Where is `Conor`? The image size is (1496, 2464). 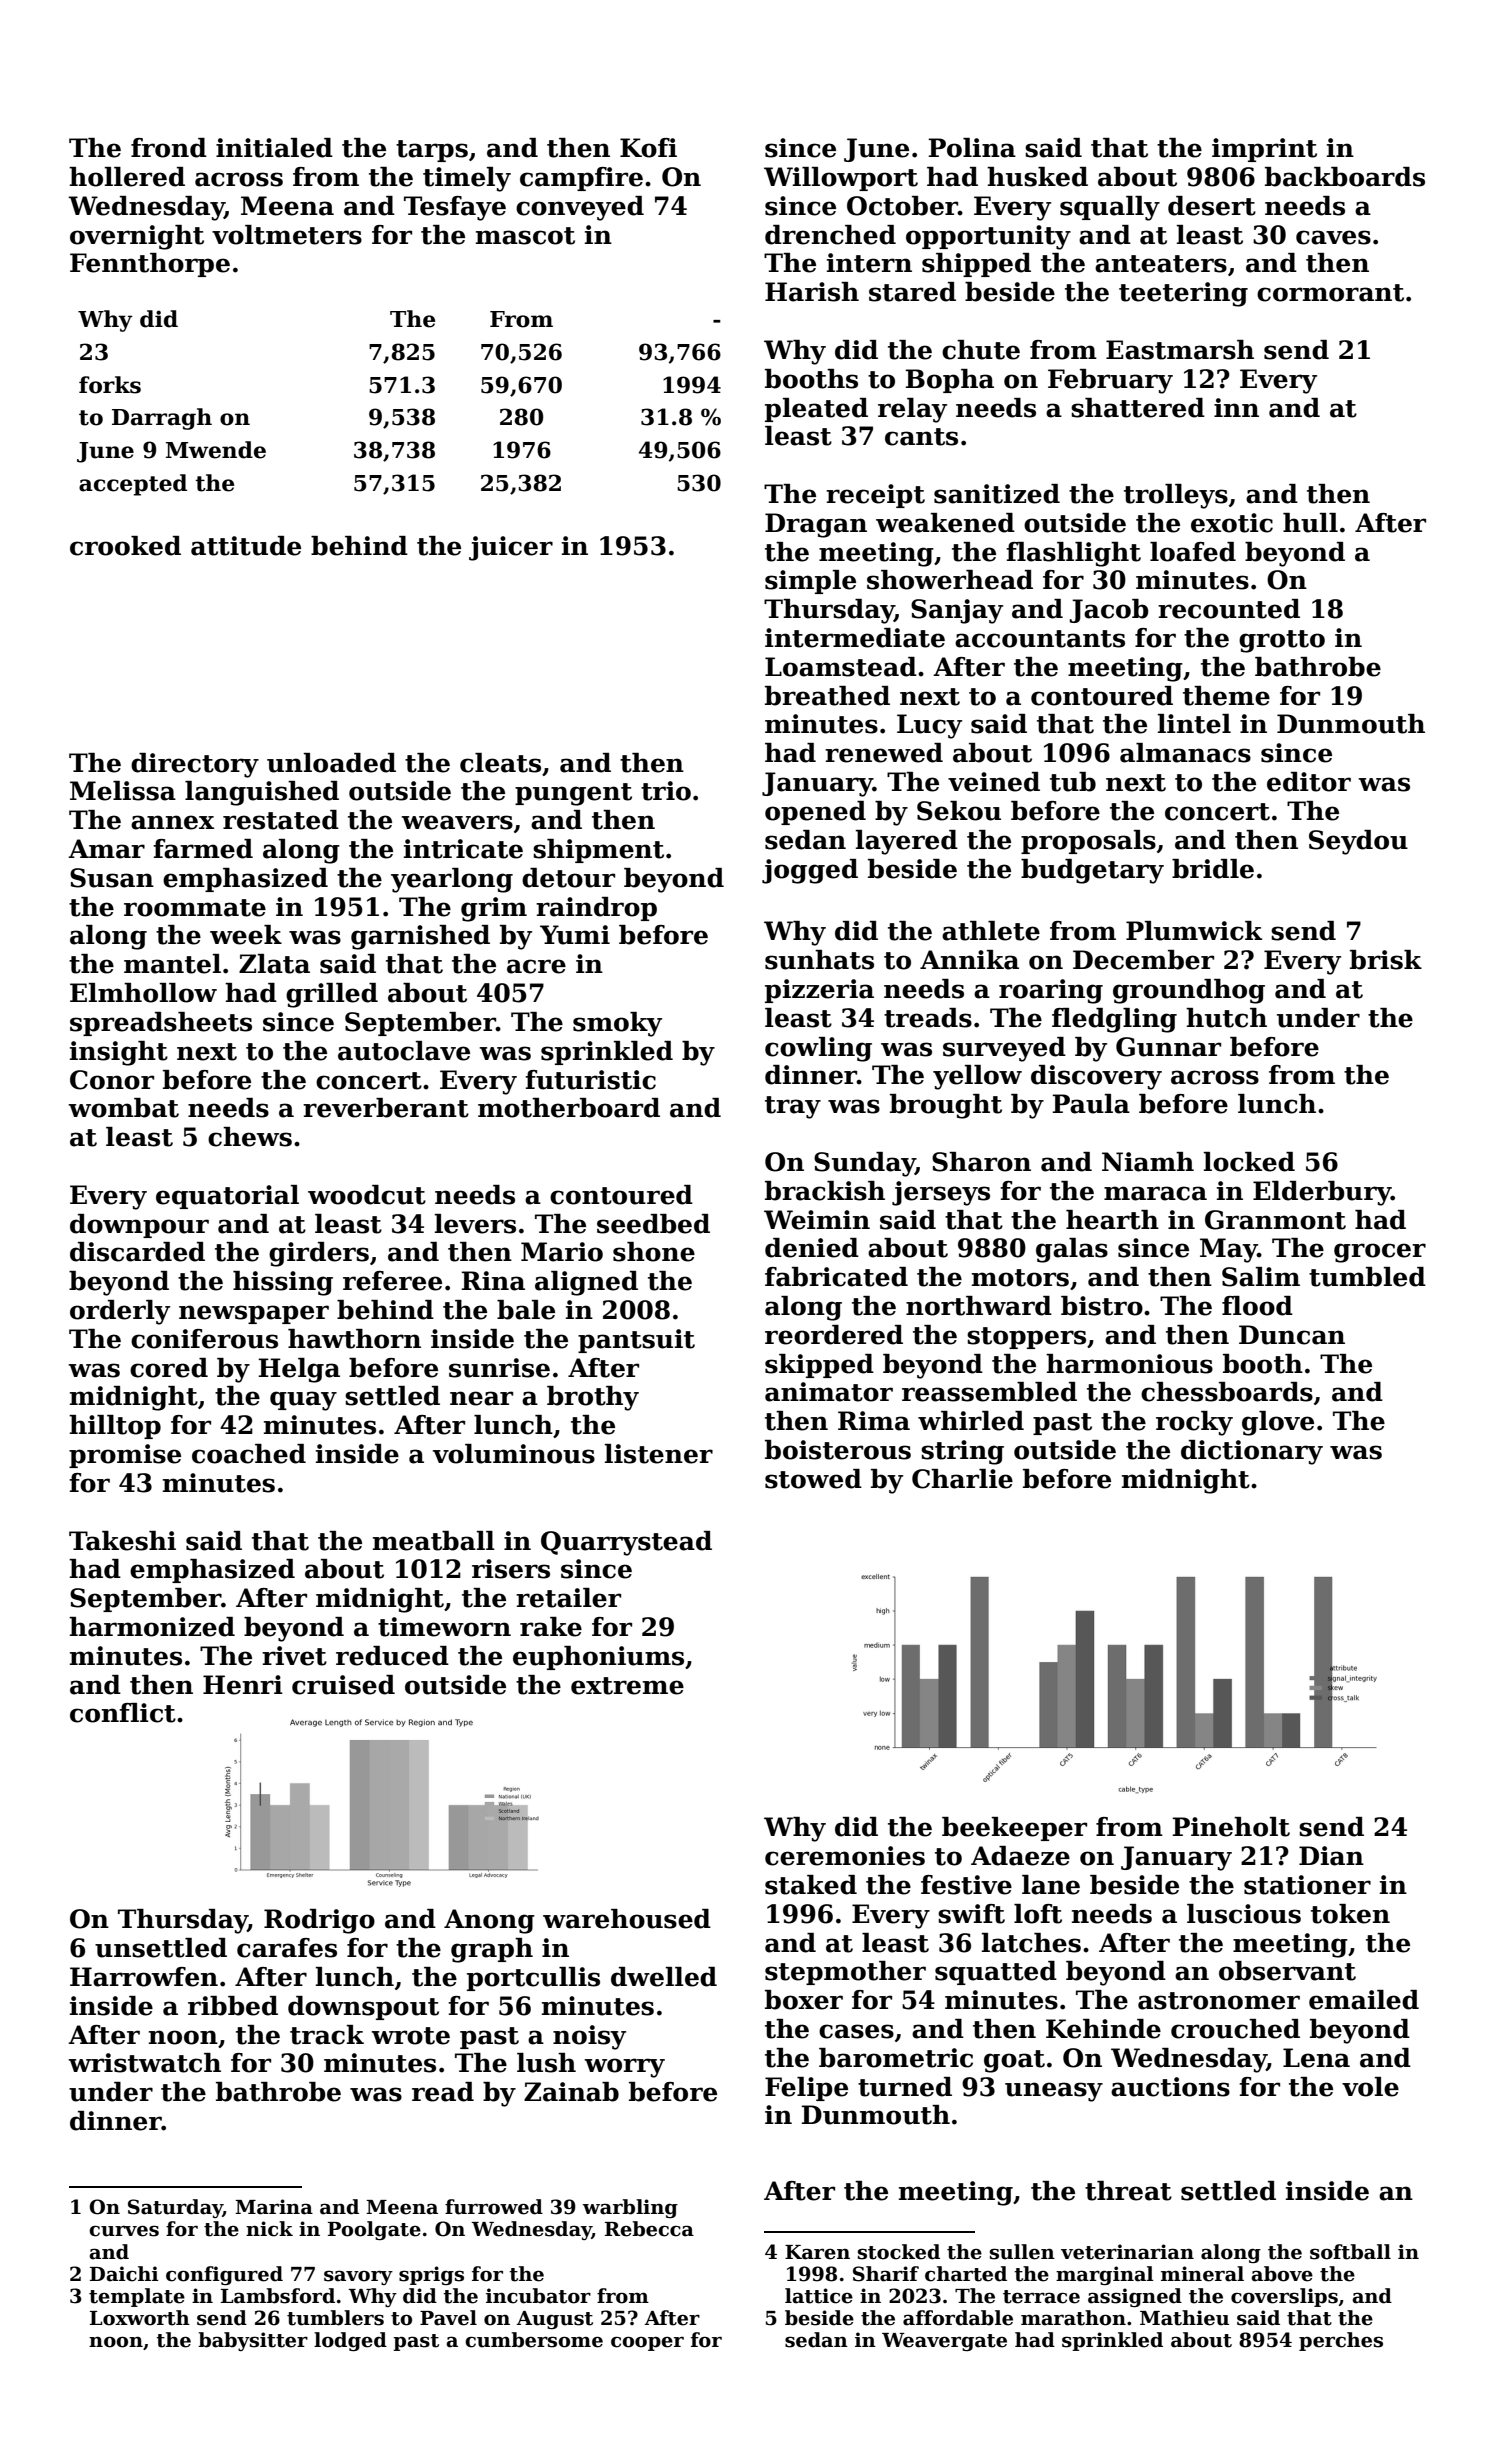 Conor is located at coordinates (112, 1080).
